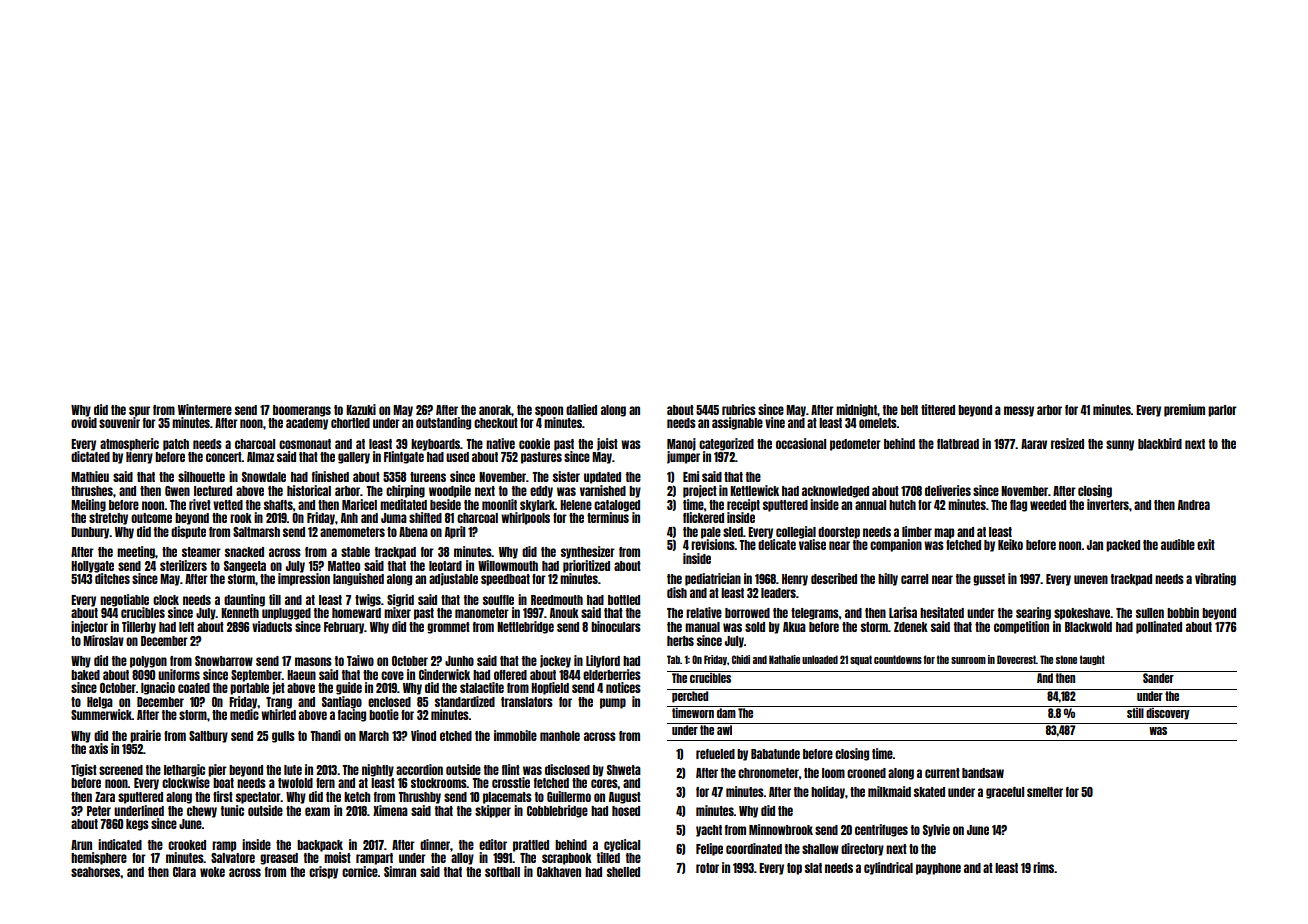  What do you see at coordinates (498, 600) in the screenshot?
I see `souffle` at bounding box center [498, 600].
